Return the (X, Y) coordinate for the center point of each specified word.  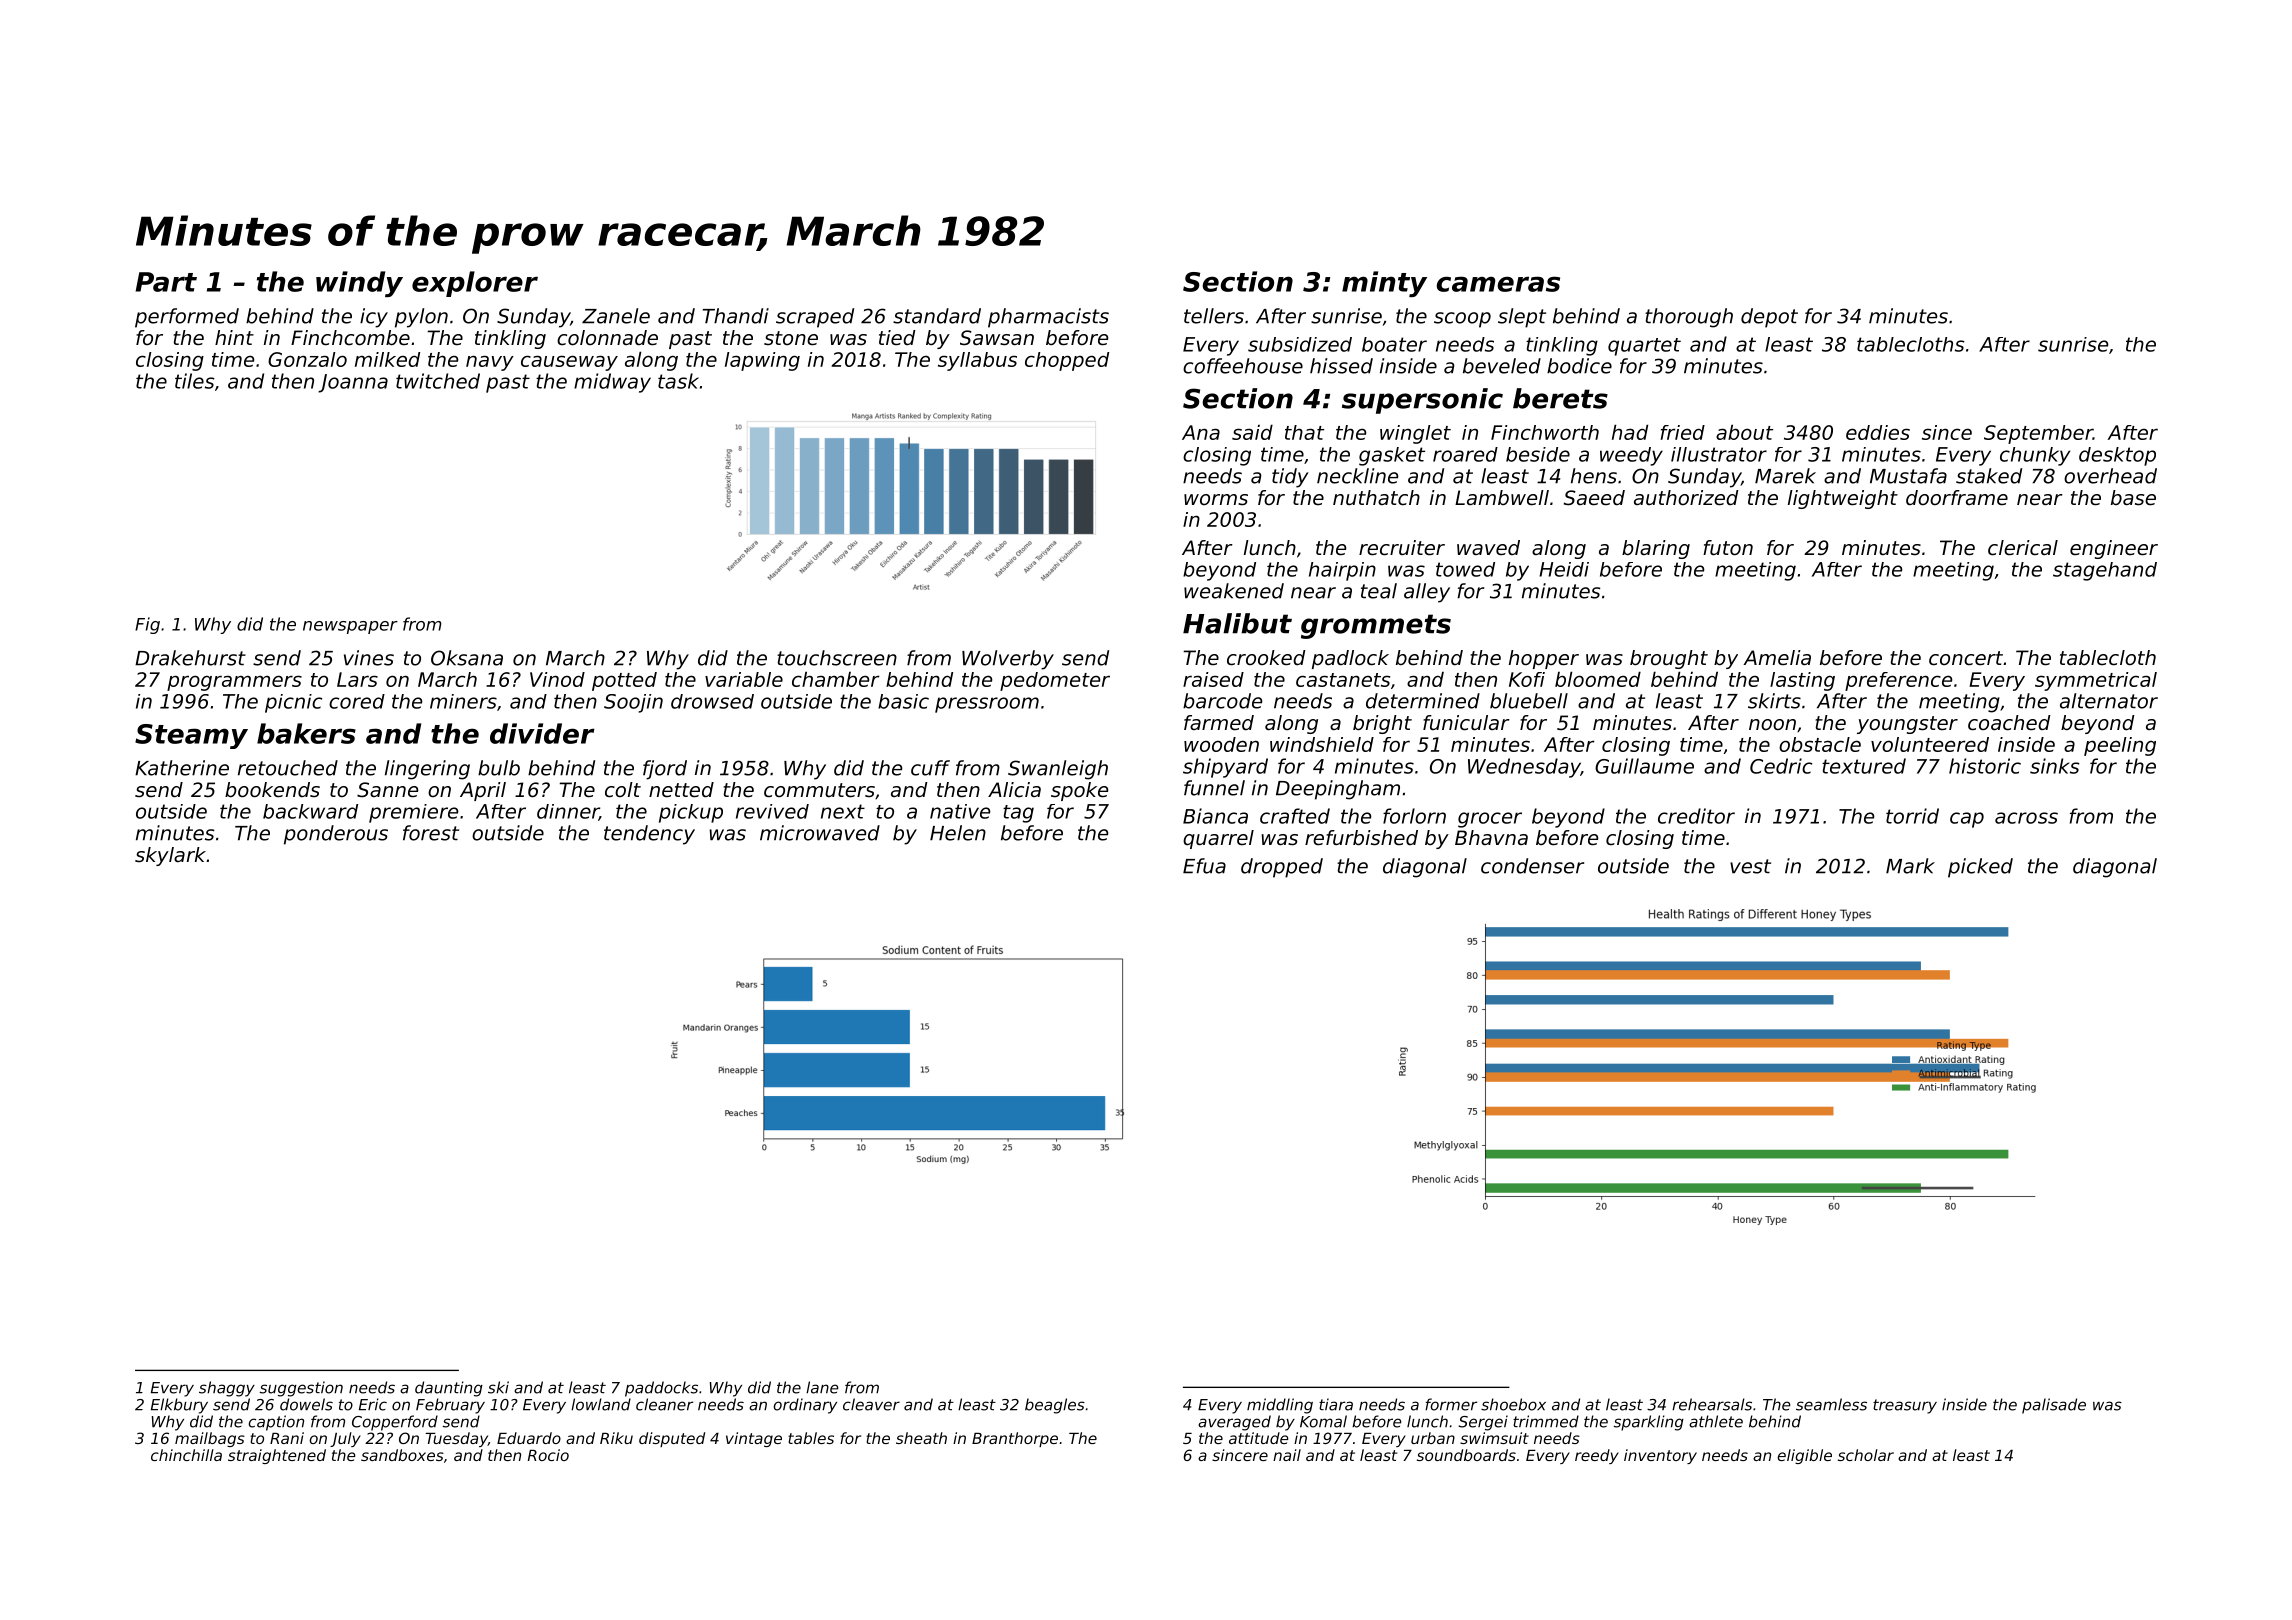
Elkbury (179, 1406)
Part (166, 282)
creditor (1696, 816)
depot (1769, 318)
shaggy (227, 1389)
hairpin (1342, 571)
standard (937, 316)
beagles (1055, 1406)
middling (1280, 1406)
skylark (170, 856)
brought (1669, 659)
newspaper (350, 627)
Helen (958, 833)
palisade (2054, 1406)
